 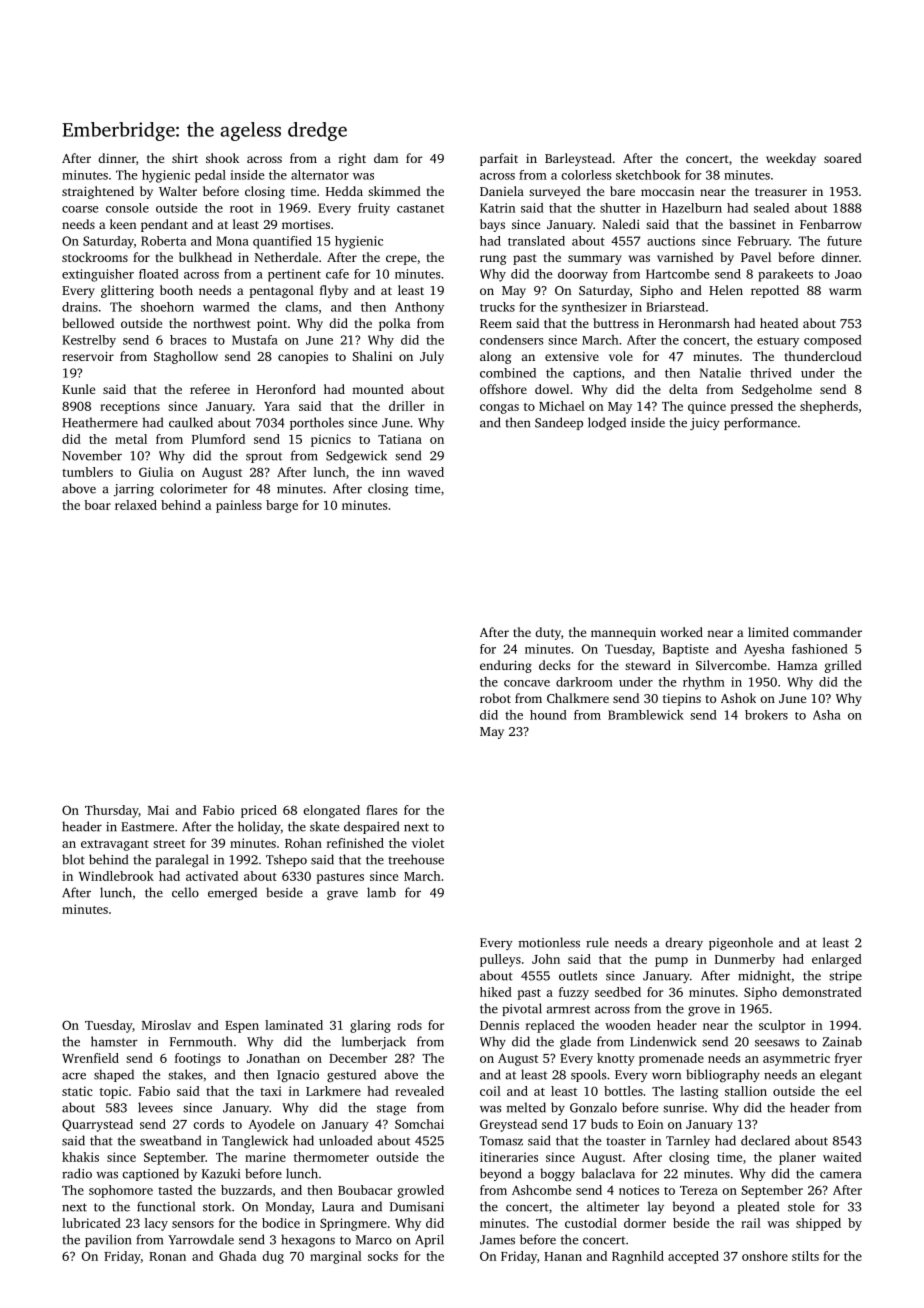 What do you see at coordinates (425, 472) in the screenshot?
I see `waved` at bounding box center [425, 472].
